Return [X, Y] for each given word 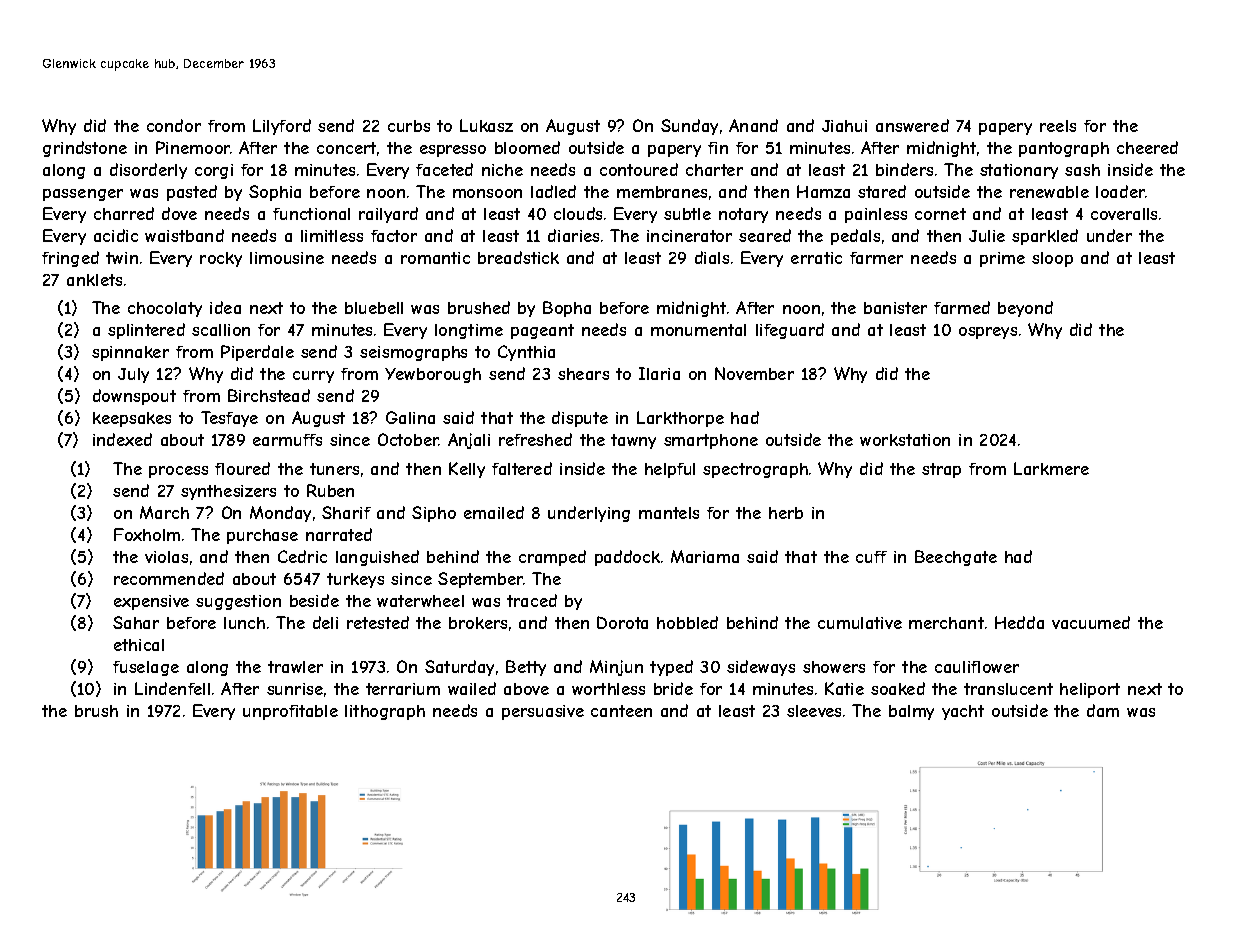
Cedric [302, 556]
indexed [122, 439]
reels [1058, 126]
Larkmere [1051, 468]
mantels [669, 513]
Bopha [567, 309]
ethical [139, 645]
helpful [670, 470]
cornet [940, 214]
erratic [816, 258]
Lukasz [486, 125]
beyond [1025, 309]
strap [941, 470]
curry [313, 377]
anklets [94, 280]
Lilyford [282, 127]
